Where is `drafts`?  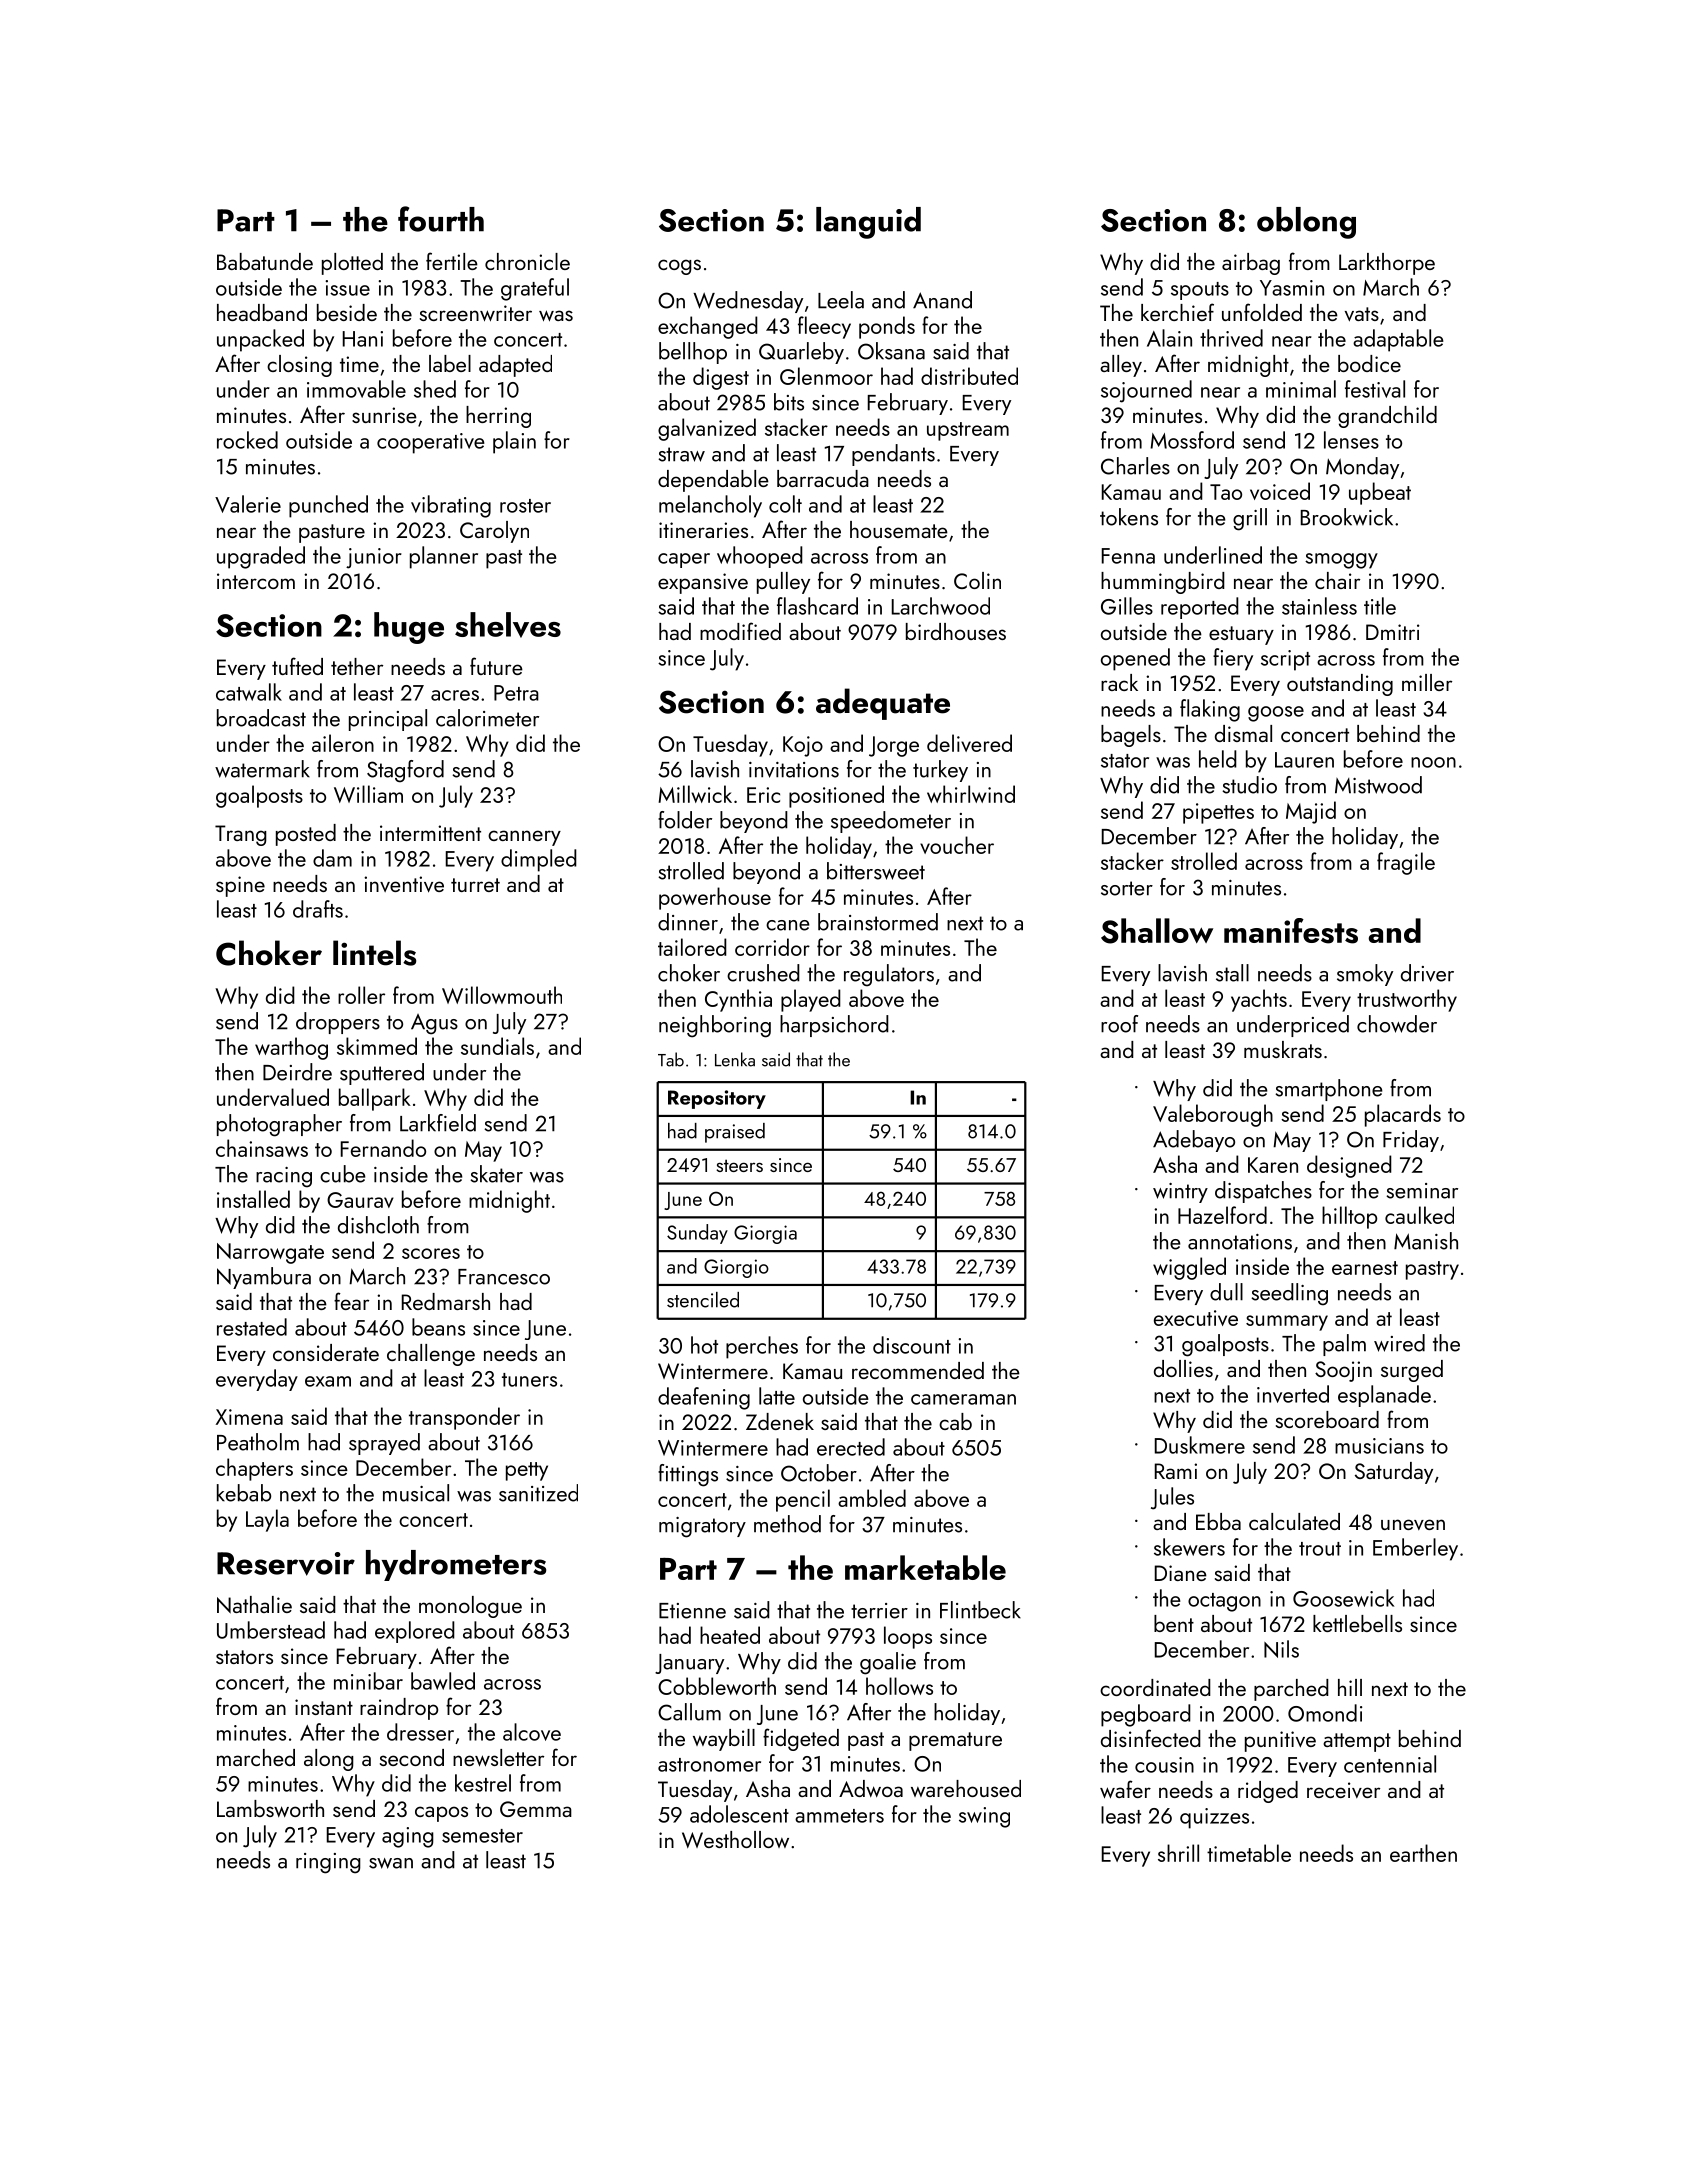
drafts is located at coordinates (318, 909).
